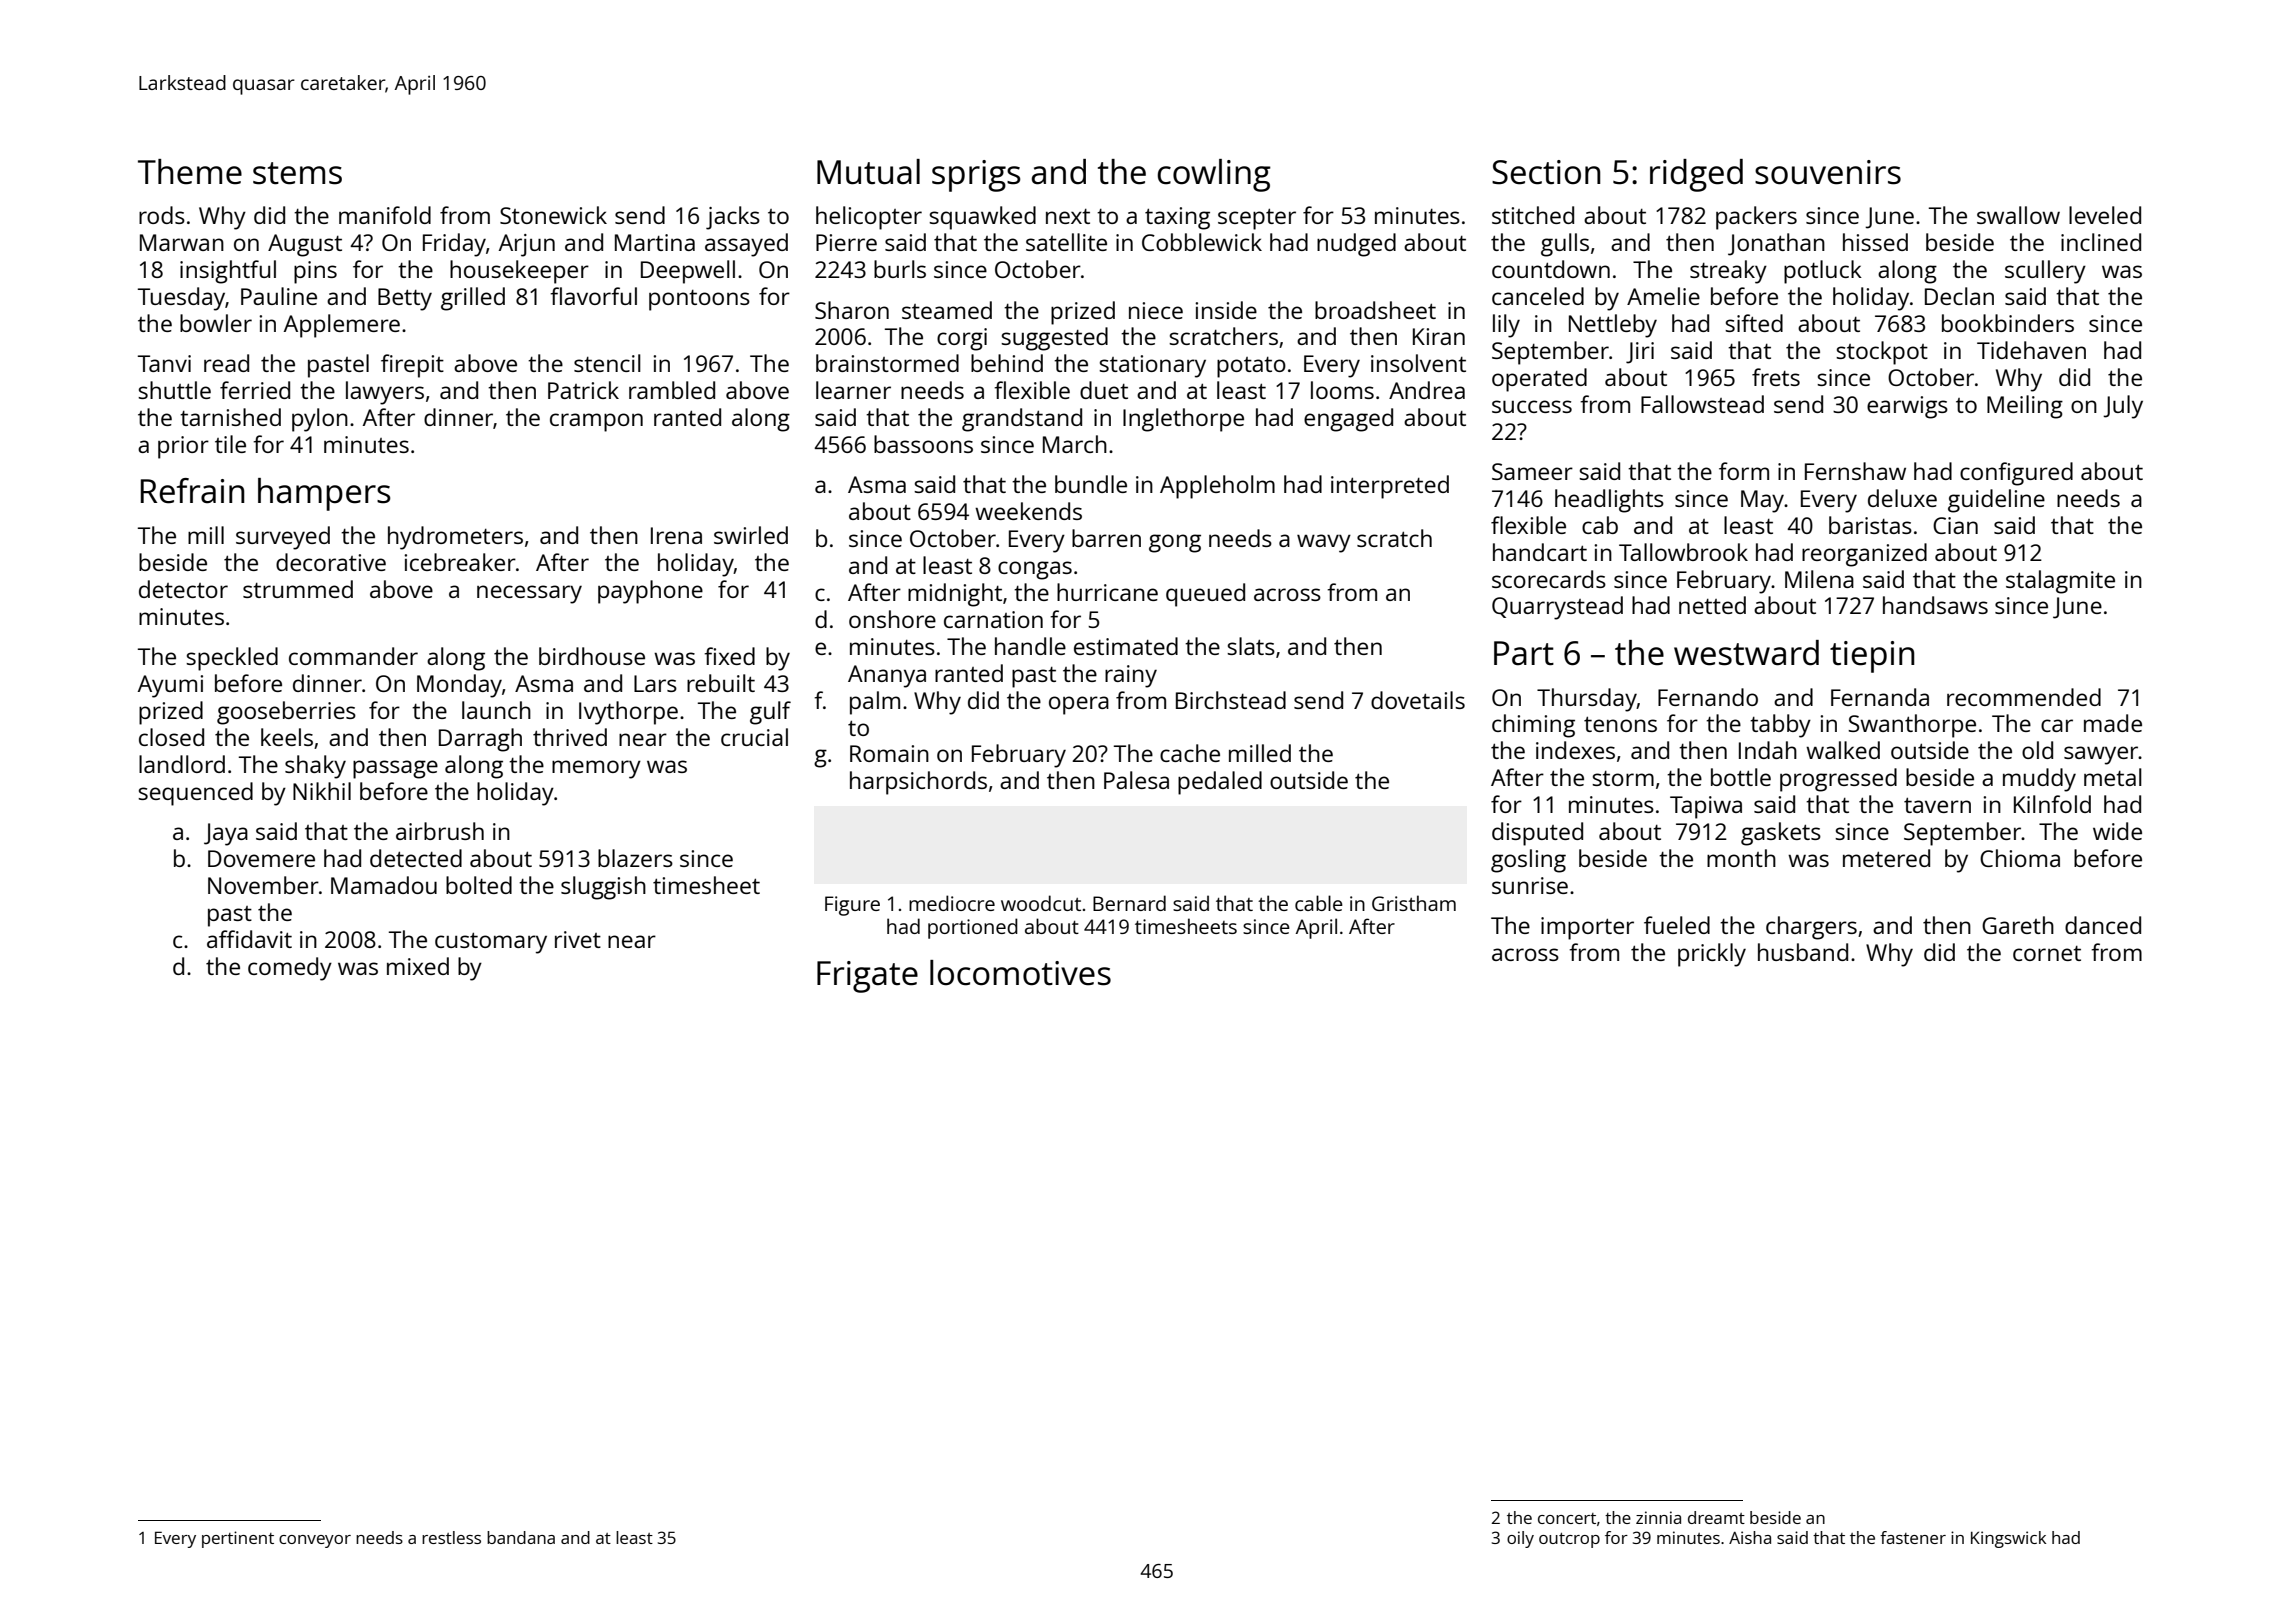 The width and height of the image is (2281, 1613). What do you see at coordinates (190, 172) in the image?
I see `Theme` at bounding box center [190, 172].
